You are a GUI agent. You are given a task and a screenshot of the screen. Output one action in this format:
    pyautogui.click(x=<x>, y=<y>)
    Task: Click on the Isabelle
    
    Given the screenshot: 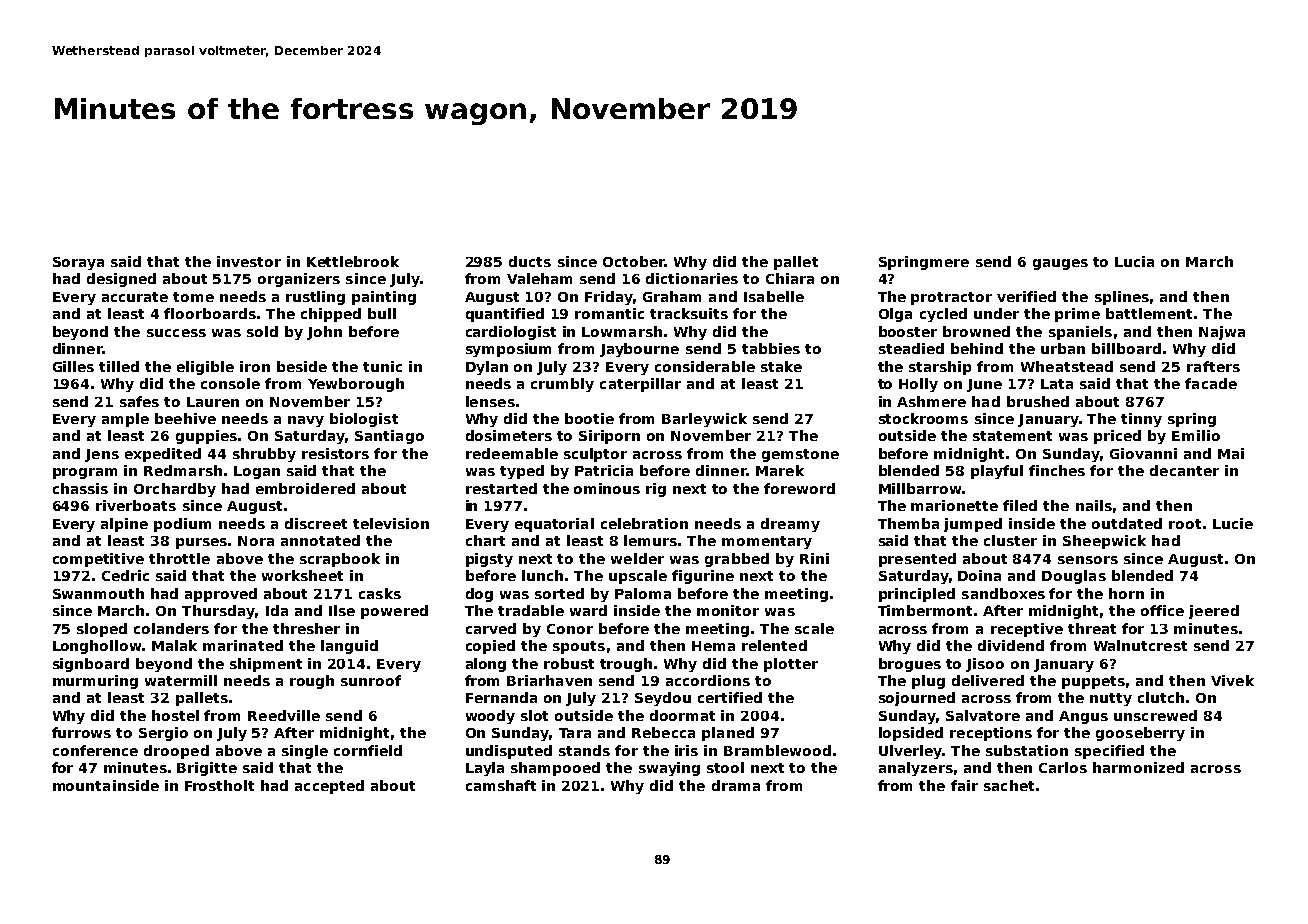 What is the action you would take?
    pyautogui.click(x=774, y=296)
